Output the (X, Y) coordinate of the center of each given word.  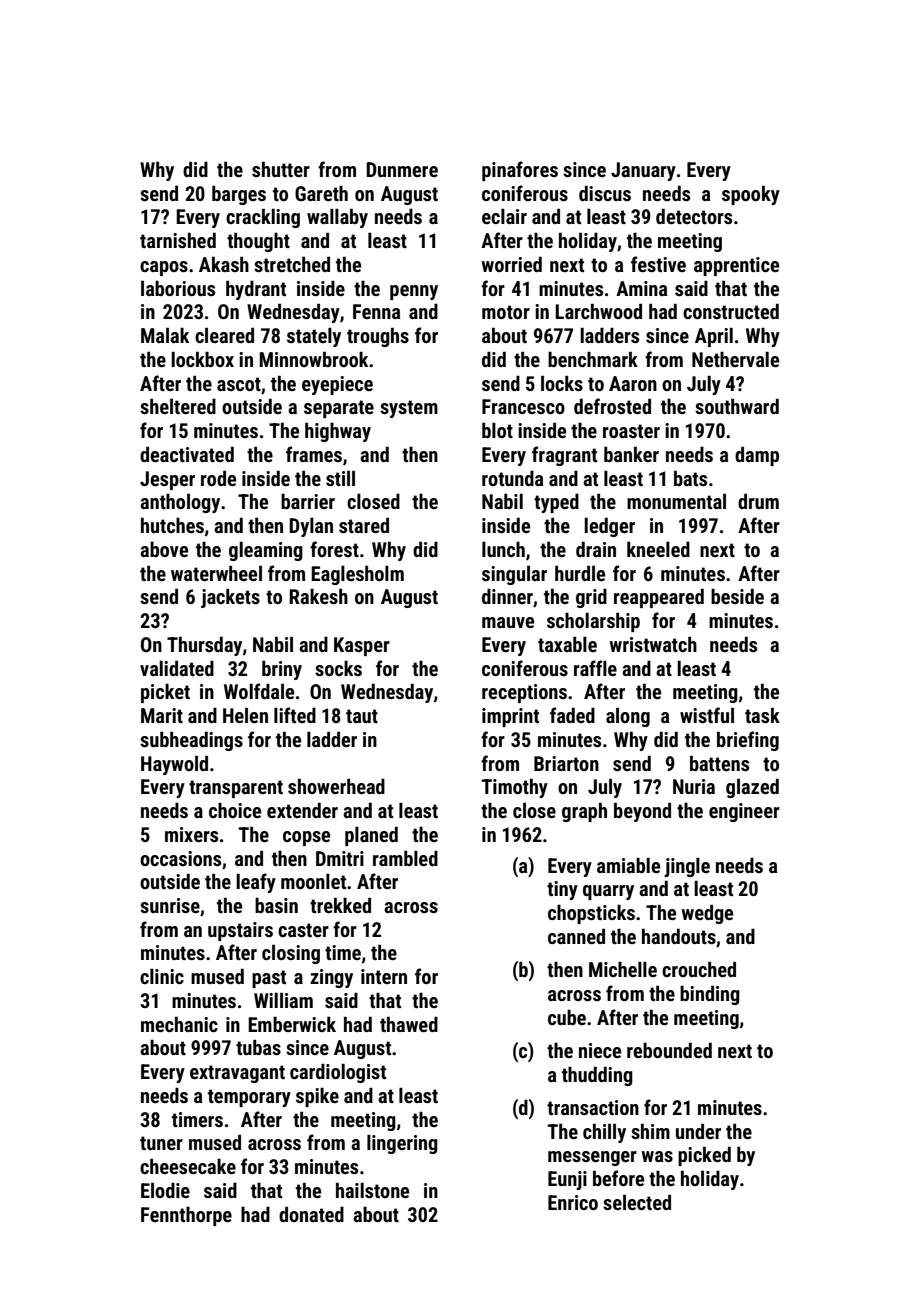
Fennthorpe (186, 1216)
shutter (281, 169)
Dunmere (402, 169)
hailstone (372, 1190)
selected (637, 1202)
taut (362, 716)
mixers (191, 834)
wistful (707, 715)
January (643, 171)
